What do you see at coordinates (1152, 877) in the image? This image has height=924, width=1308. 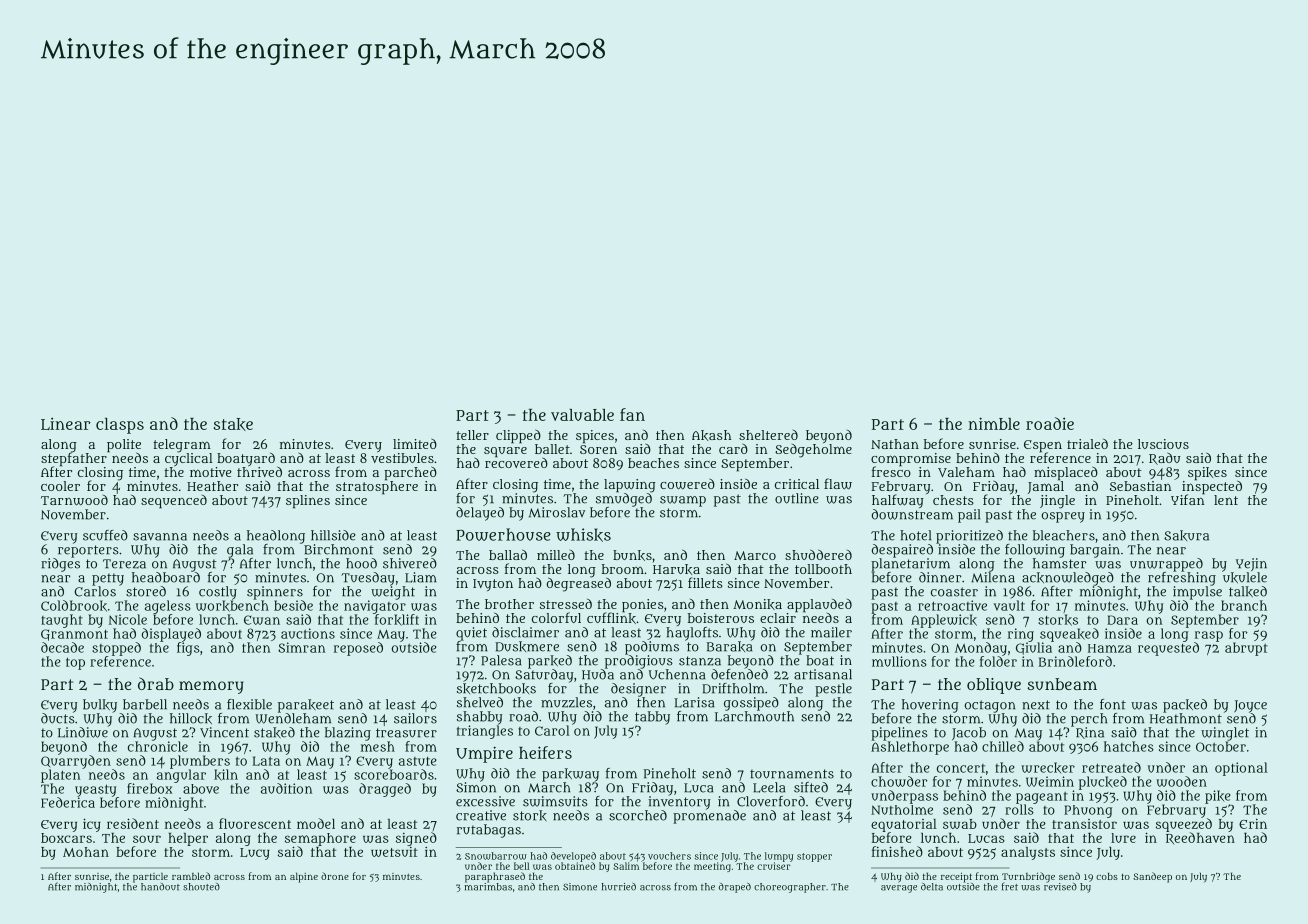 I see `Sandeep` at bounding box center [1152, 877].
